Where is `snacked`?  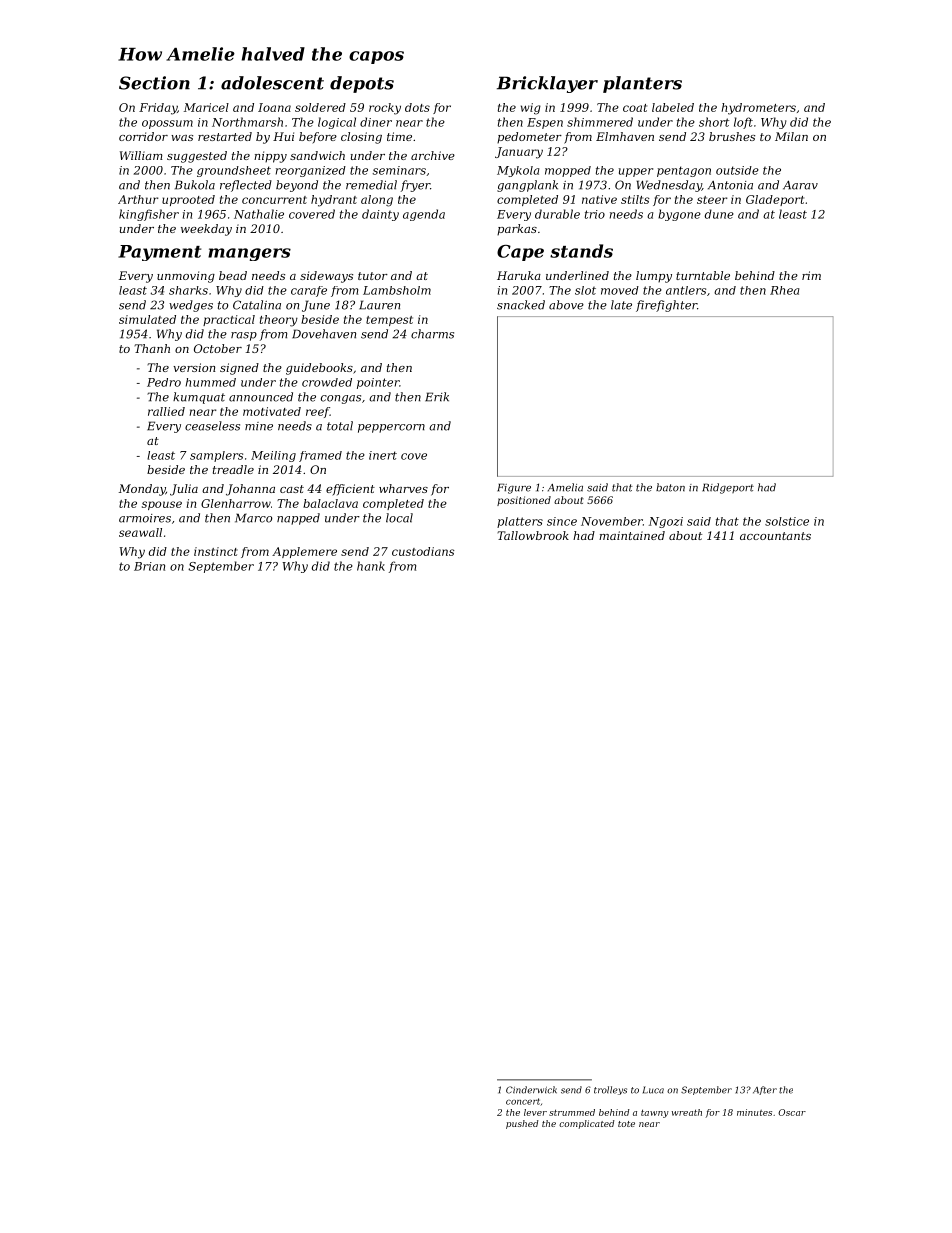
snacked is located at coordinates (521, 305).
